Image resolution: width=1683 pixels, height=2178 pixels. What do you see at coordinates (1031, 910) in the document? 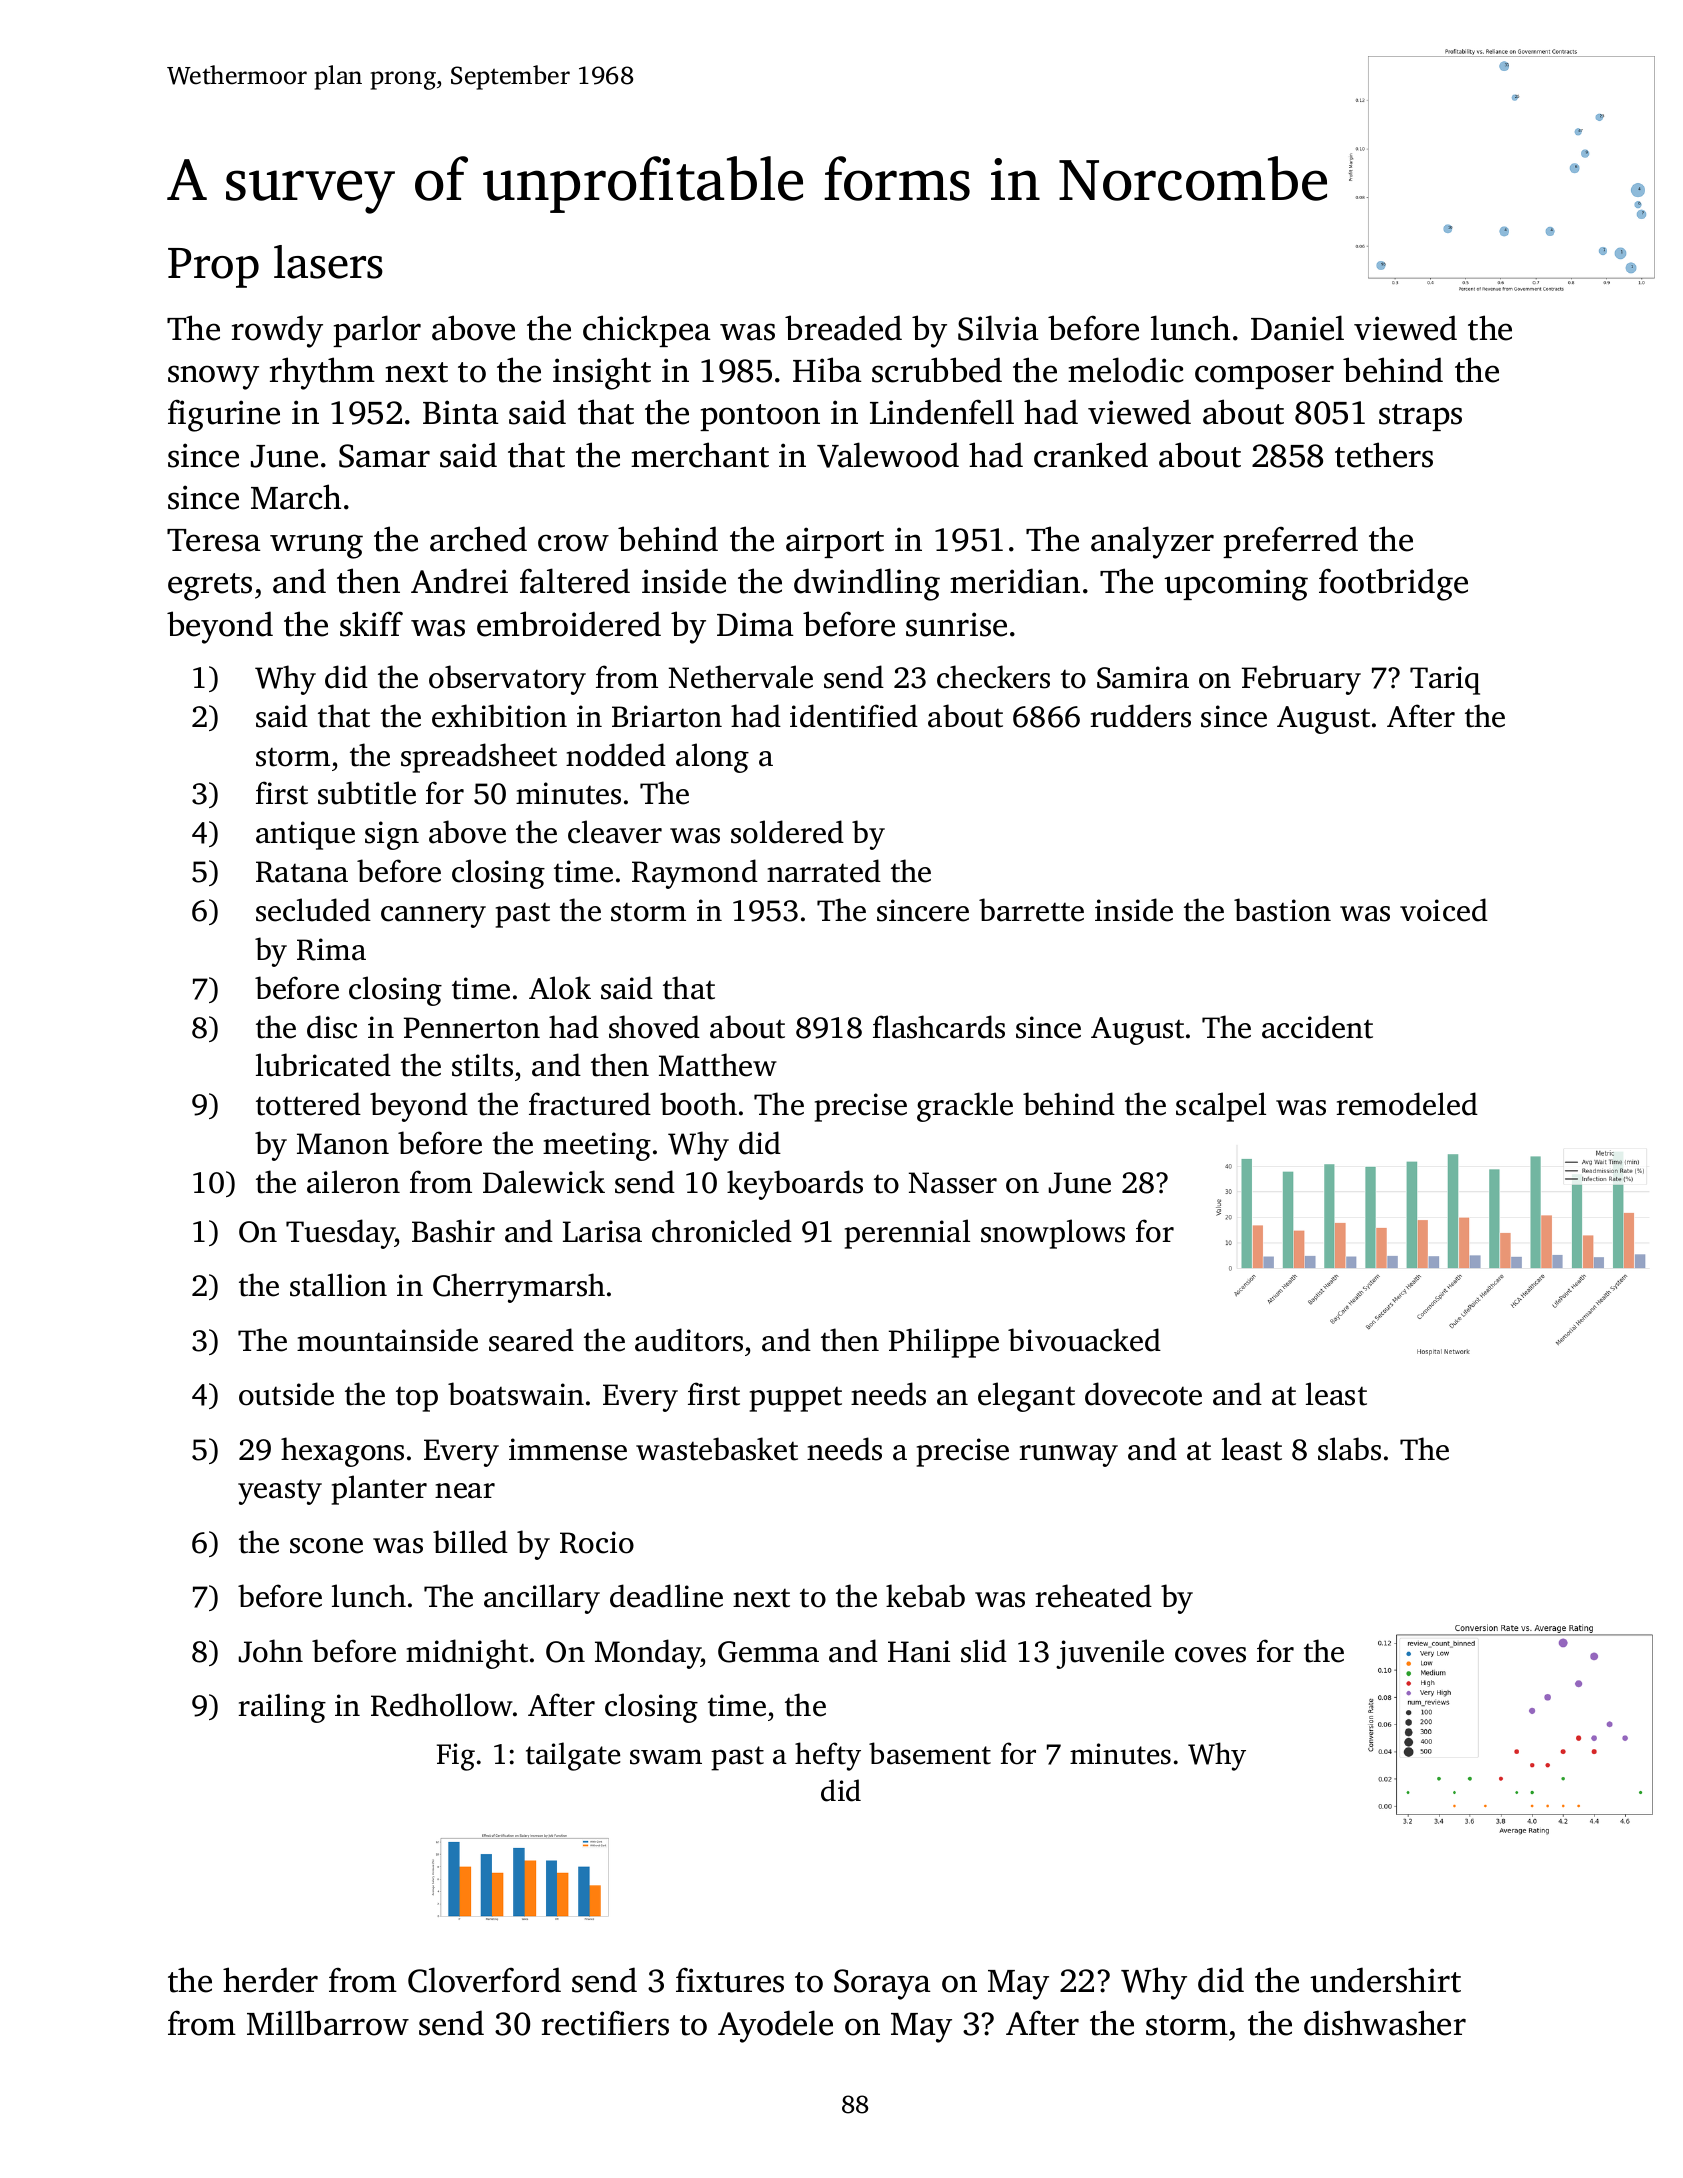
I see `barrette` at bounding box center [1031, 910].
